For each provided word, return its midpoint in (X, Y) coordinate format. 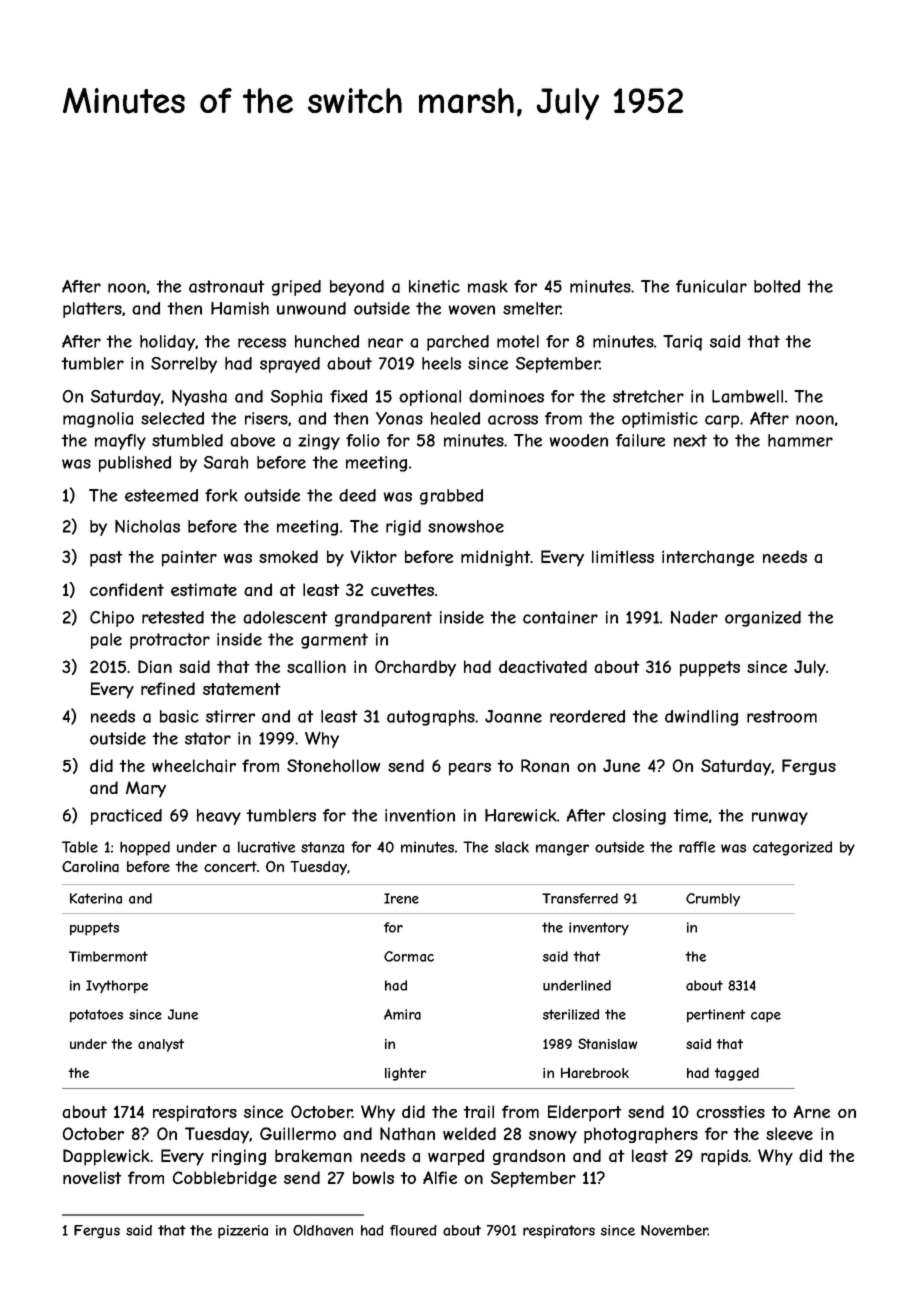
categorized (792, 848)
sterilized (571, 1014)
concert (230, 866)
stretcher (648, 396)
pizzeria (243, 1232)
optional (430, 398)
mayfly (120, 442)
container (560, 617)
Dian (155, 667)
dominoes (506, 396)
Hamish (240, 308)
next (690, 440)
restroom (782, 716)
